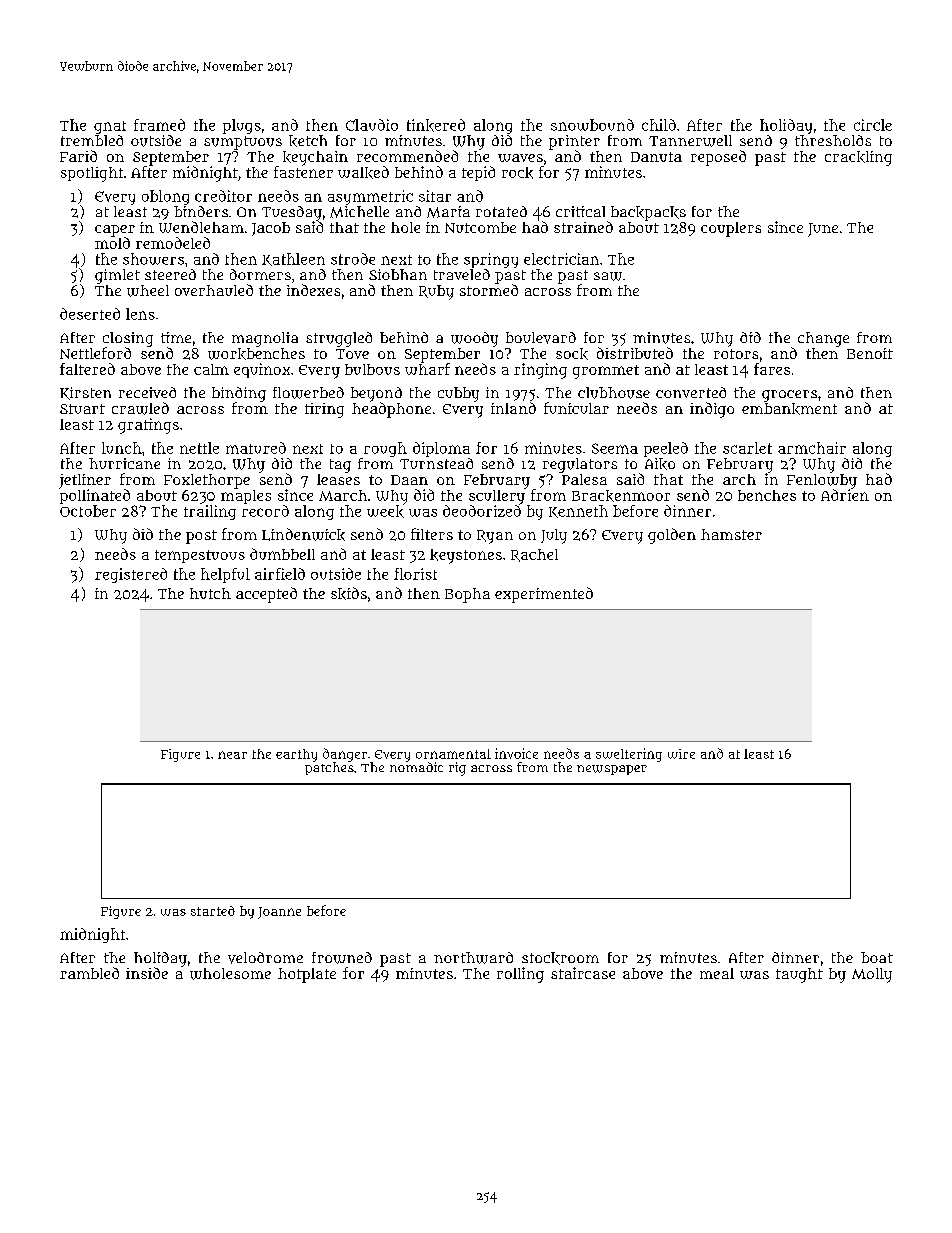 The image size is (952, 1233). What do you see at coordinates (681, 754) in the screenshot?
I see `wire` at bounding box center [681, 754].
